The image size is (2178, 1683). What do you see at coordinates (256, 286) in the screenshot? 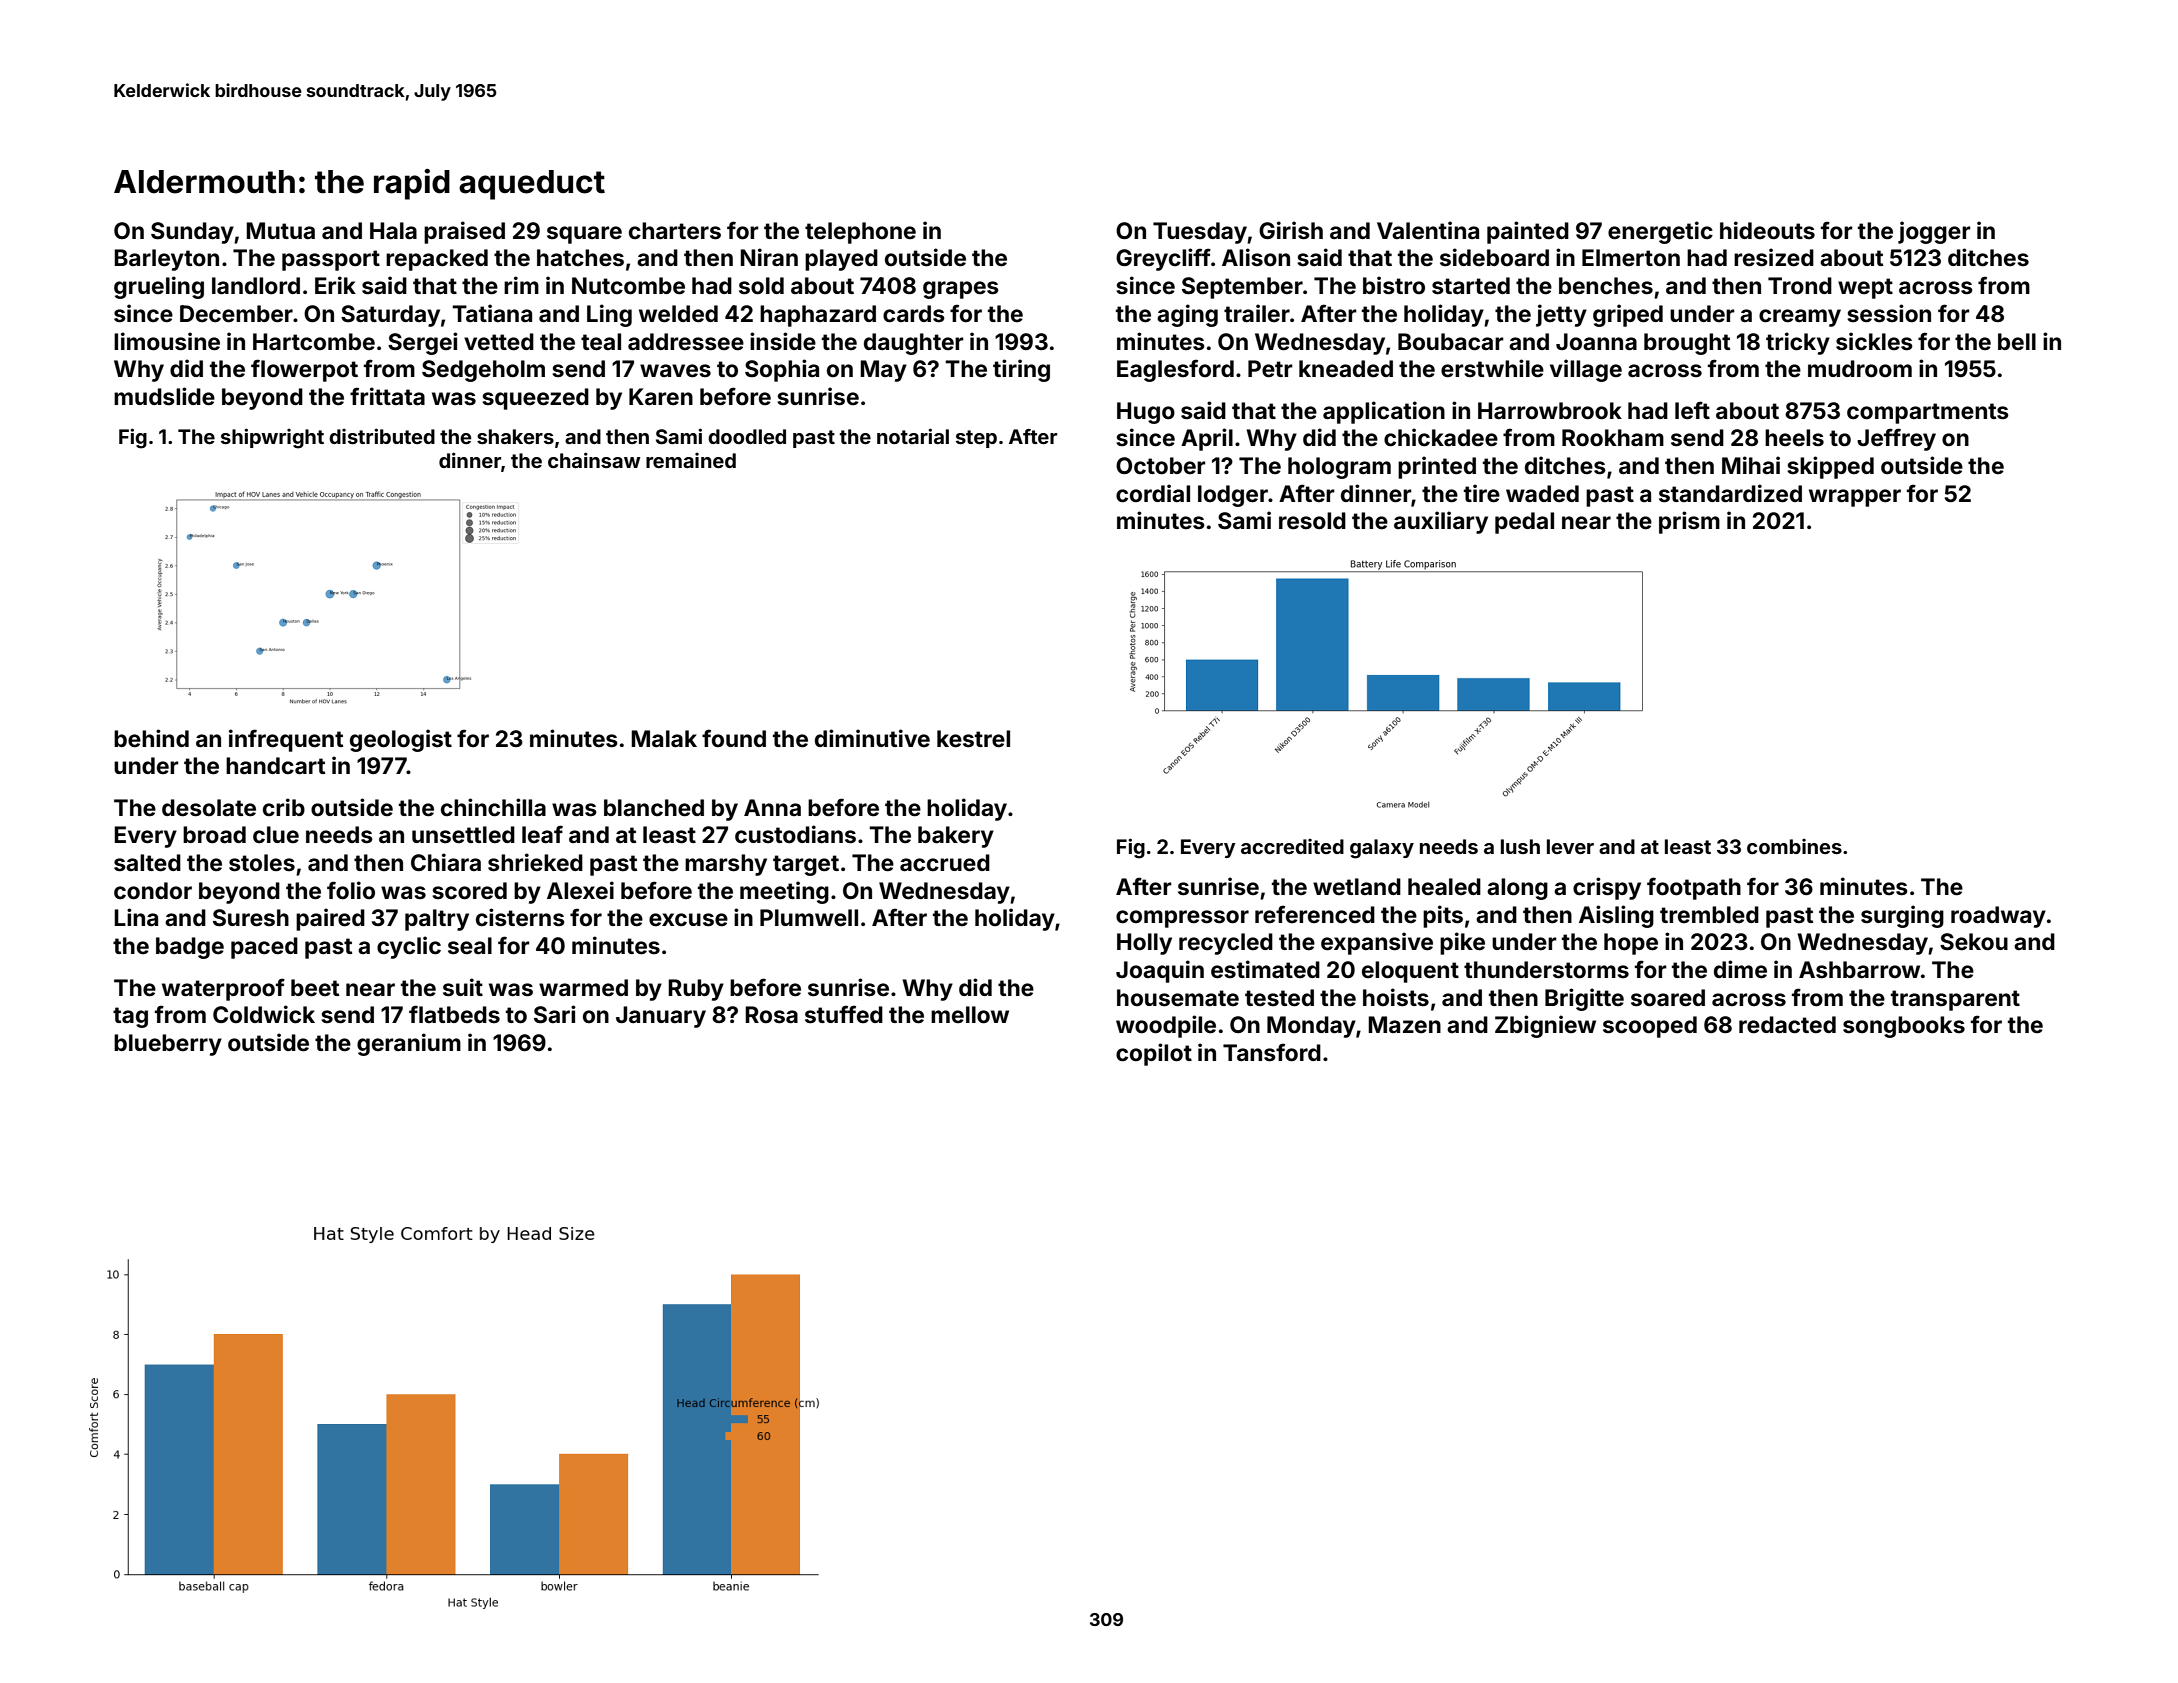
I see `landlord` at bounding box center [256, 286].
